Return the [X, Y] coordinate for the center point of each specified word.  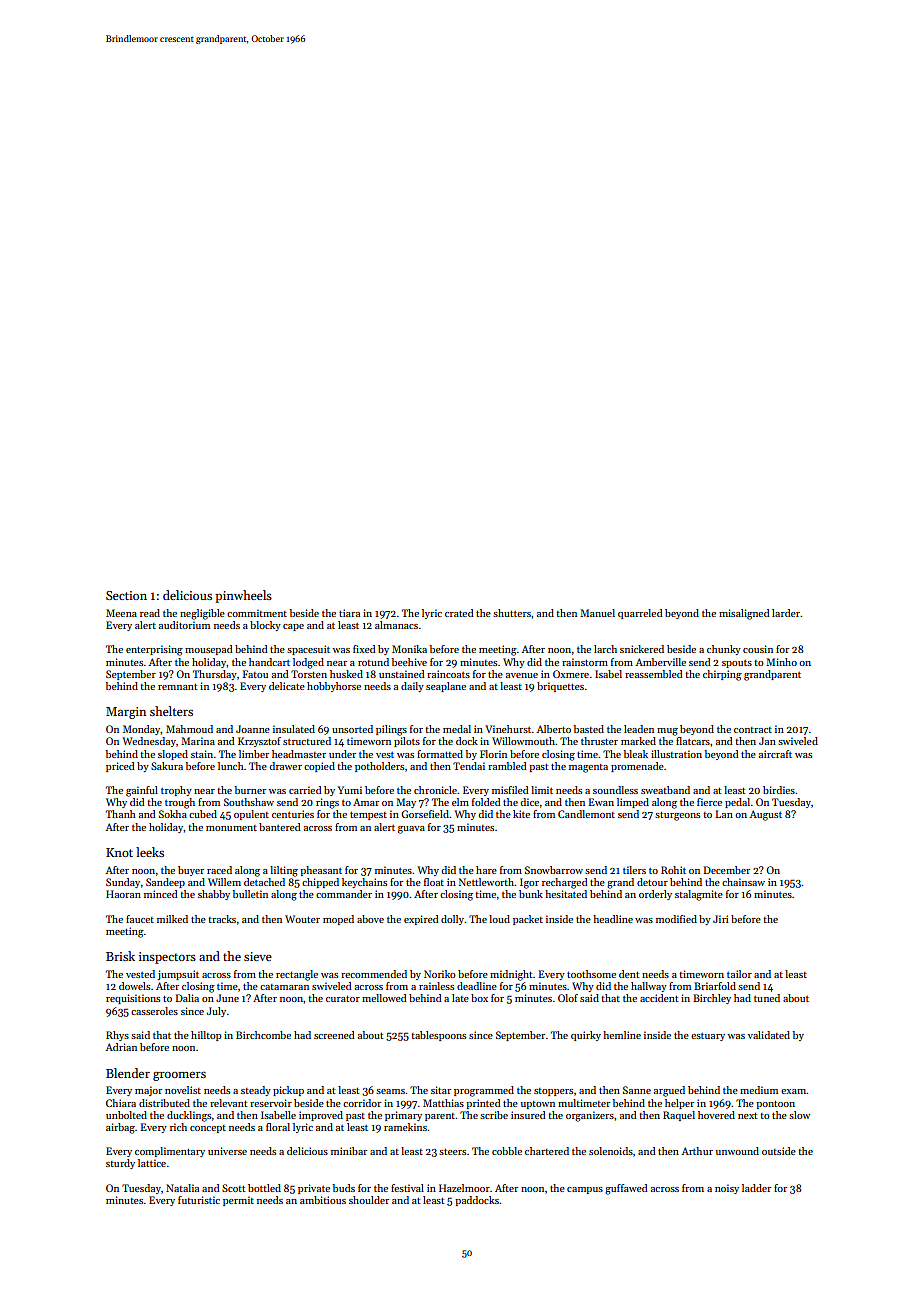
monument [231, 828]
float [434, 882]
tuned [767, 998]
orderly [655, 895]
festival [407, 1188]
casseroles [154, 1011]
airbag [120, 1128]
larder [786, 613]
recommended [374, 974]
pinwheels [243, 596]
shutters [512, 613]
